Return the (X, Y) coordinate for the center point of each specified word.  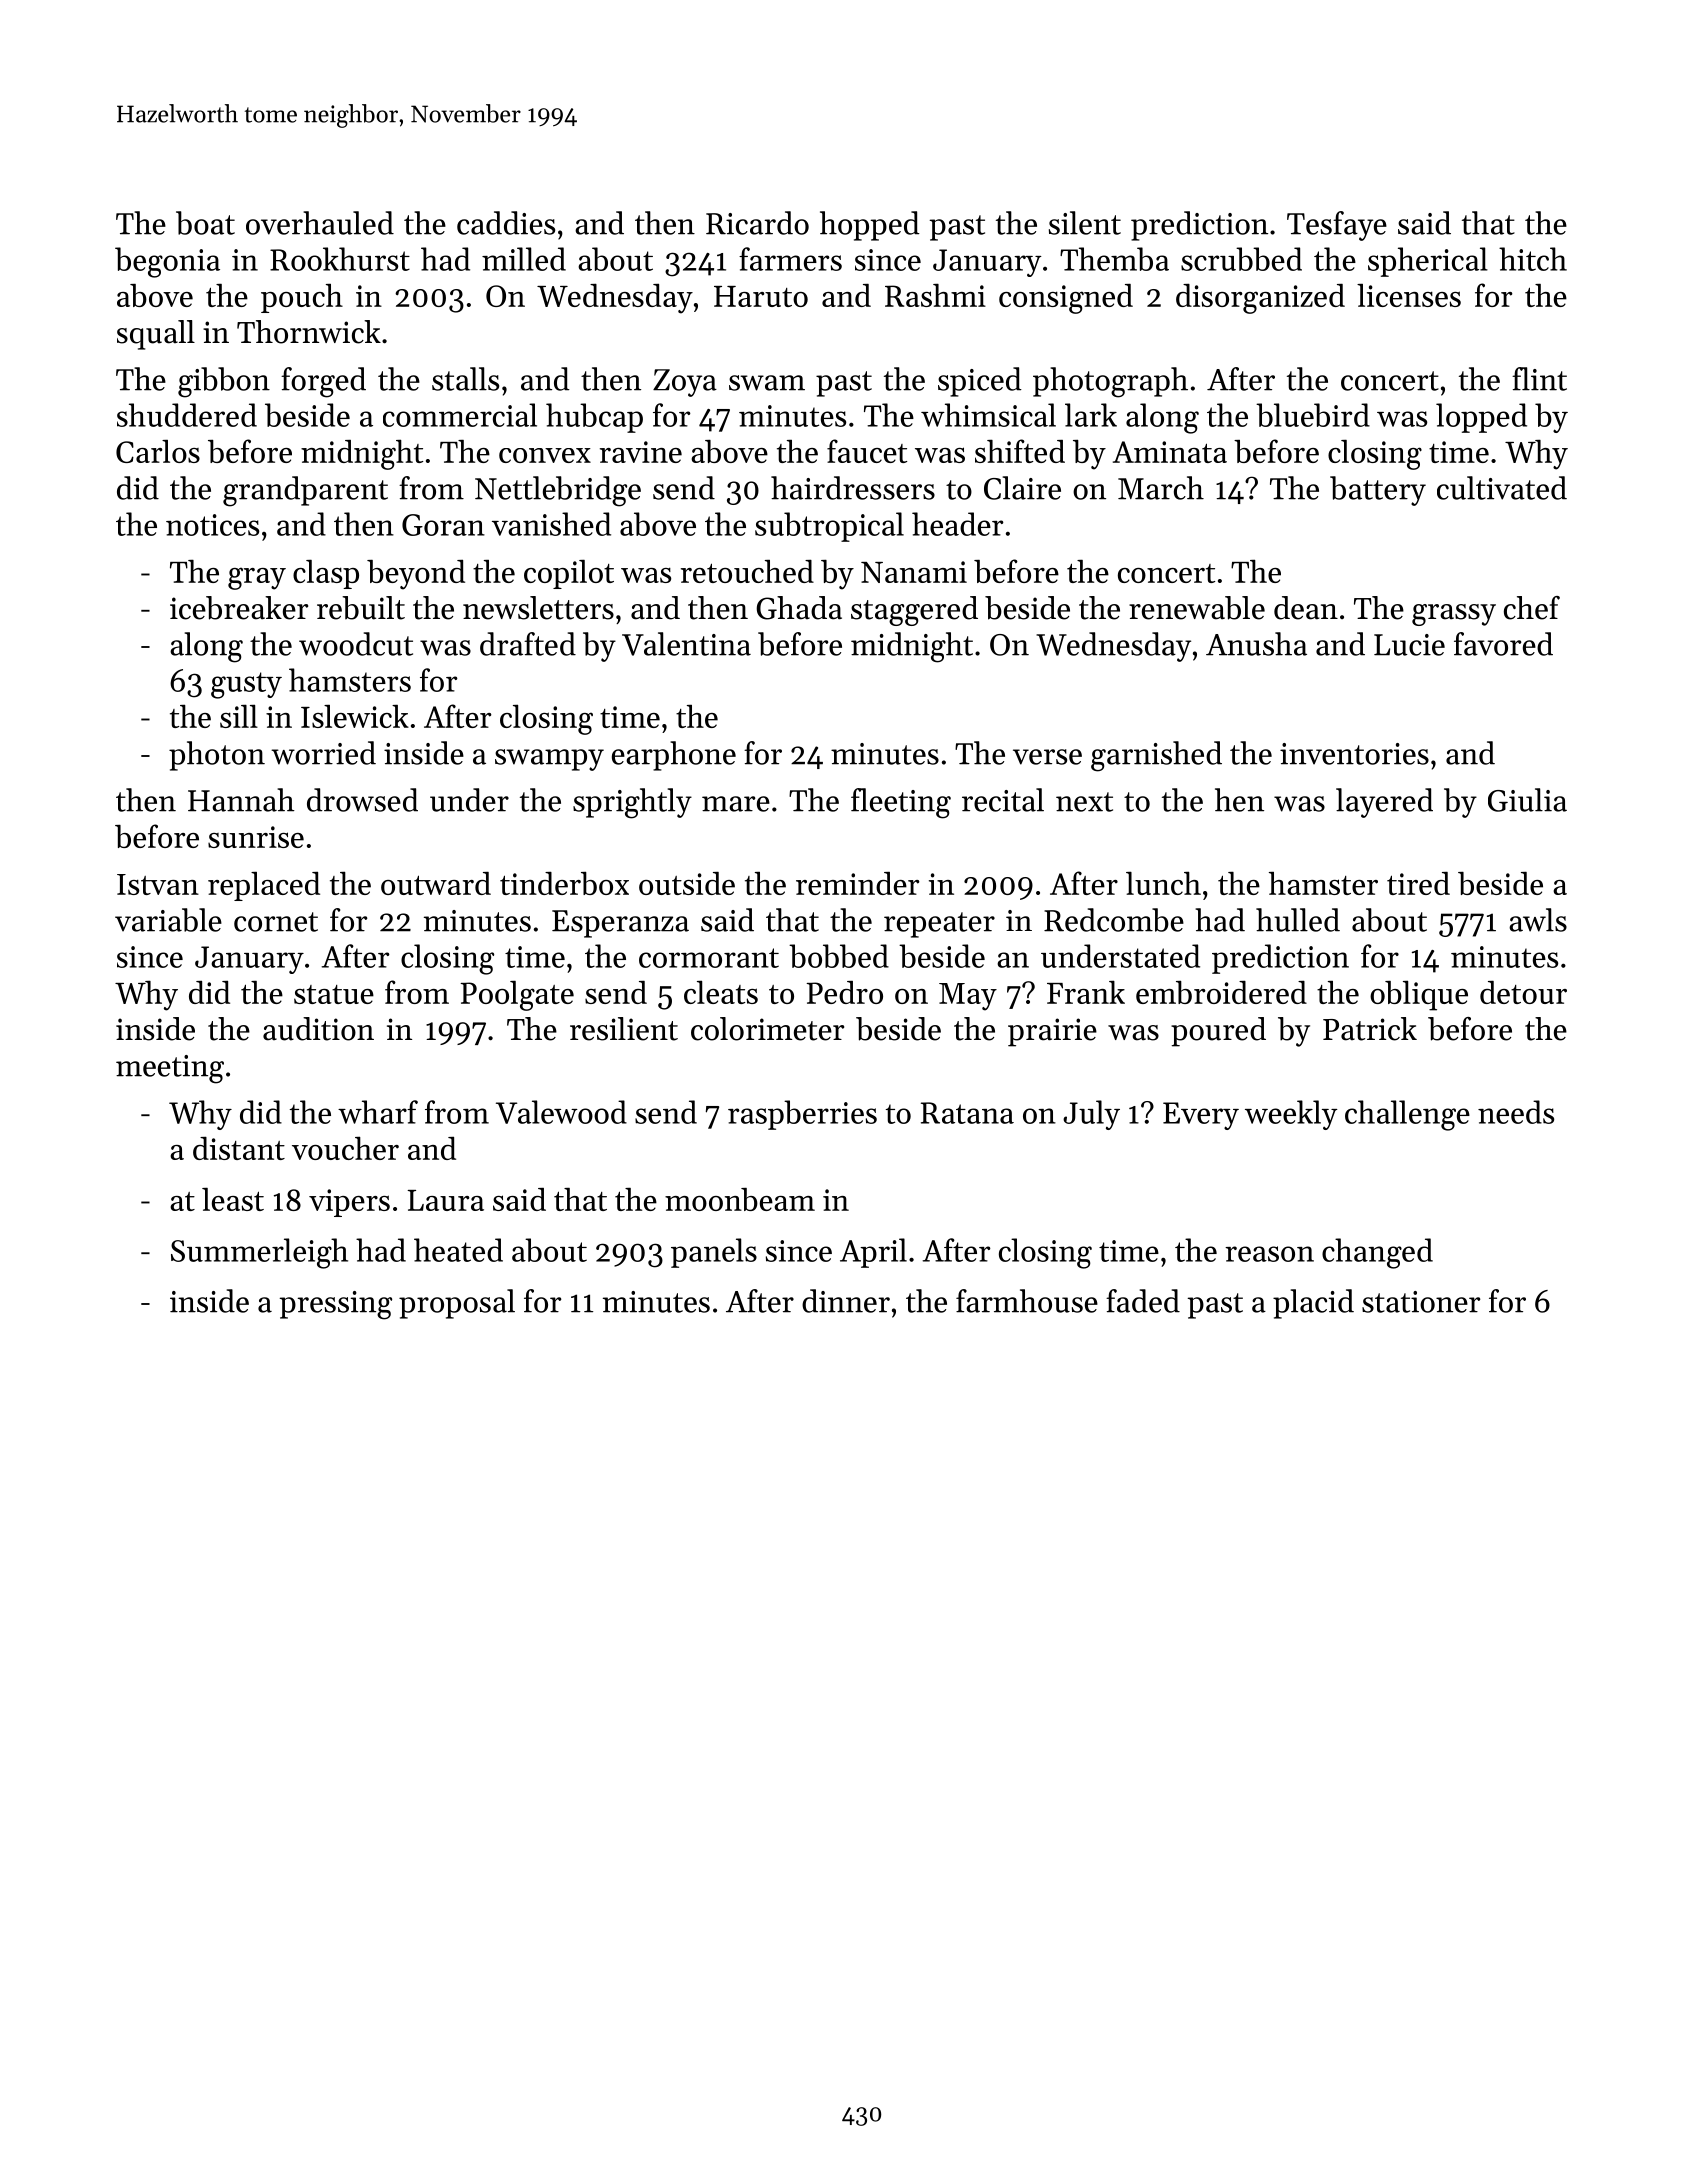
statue (334, 994)
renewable (1197, 608)
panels (714, 1253)
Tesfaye (1337, 226)
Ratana (967, 1113)
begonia (167, 262)
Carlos (158, 451)
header (958, 524)
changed (1377, 1253)
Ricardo (757, 223)
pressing (336, 1305)
